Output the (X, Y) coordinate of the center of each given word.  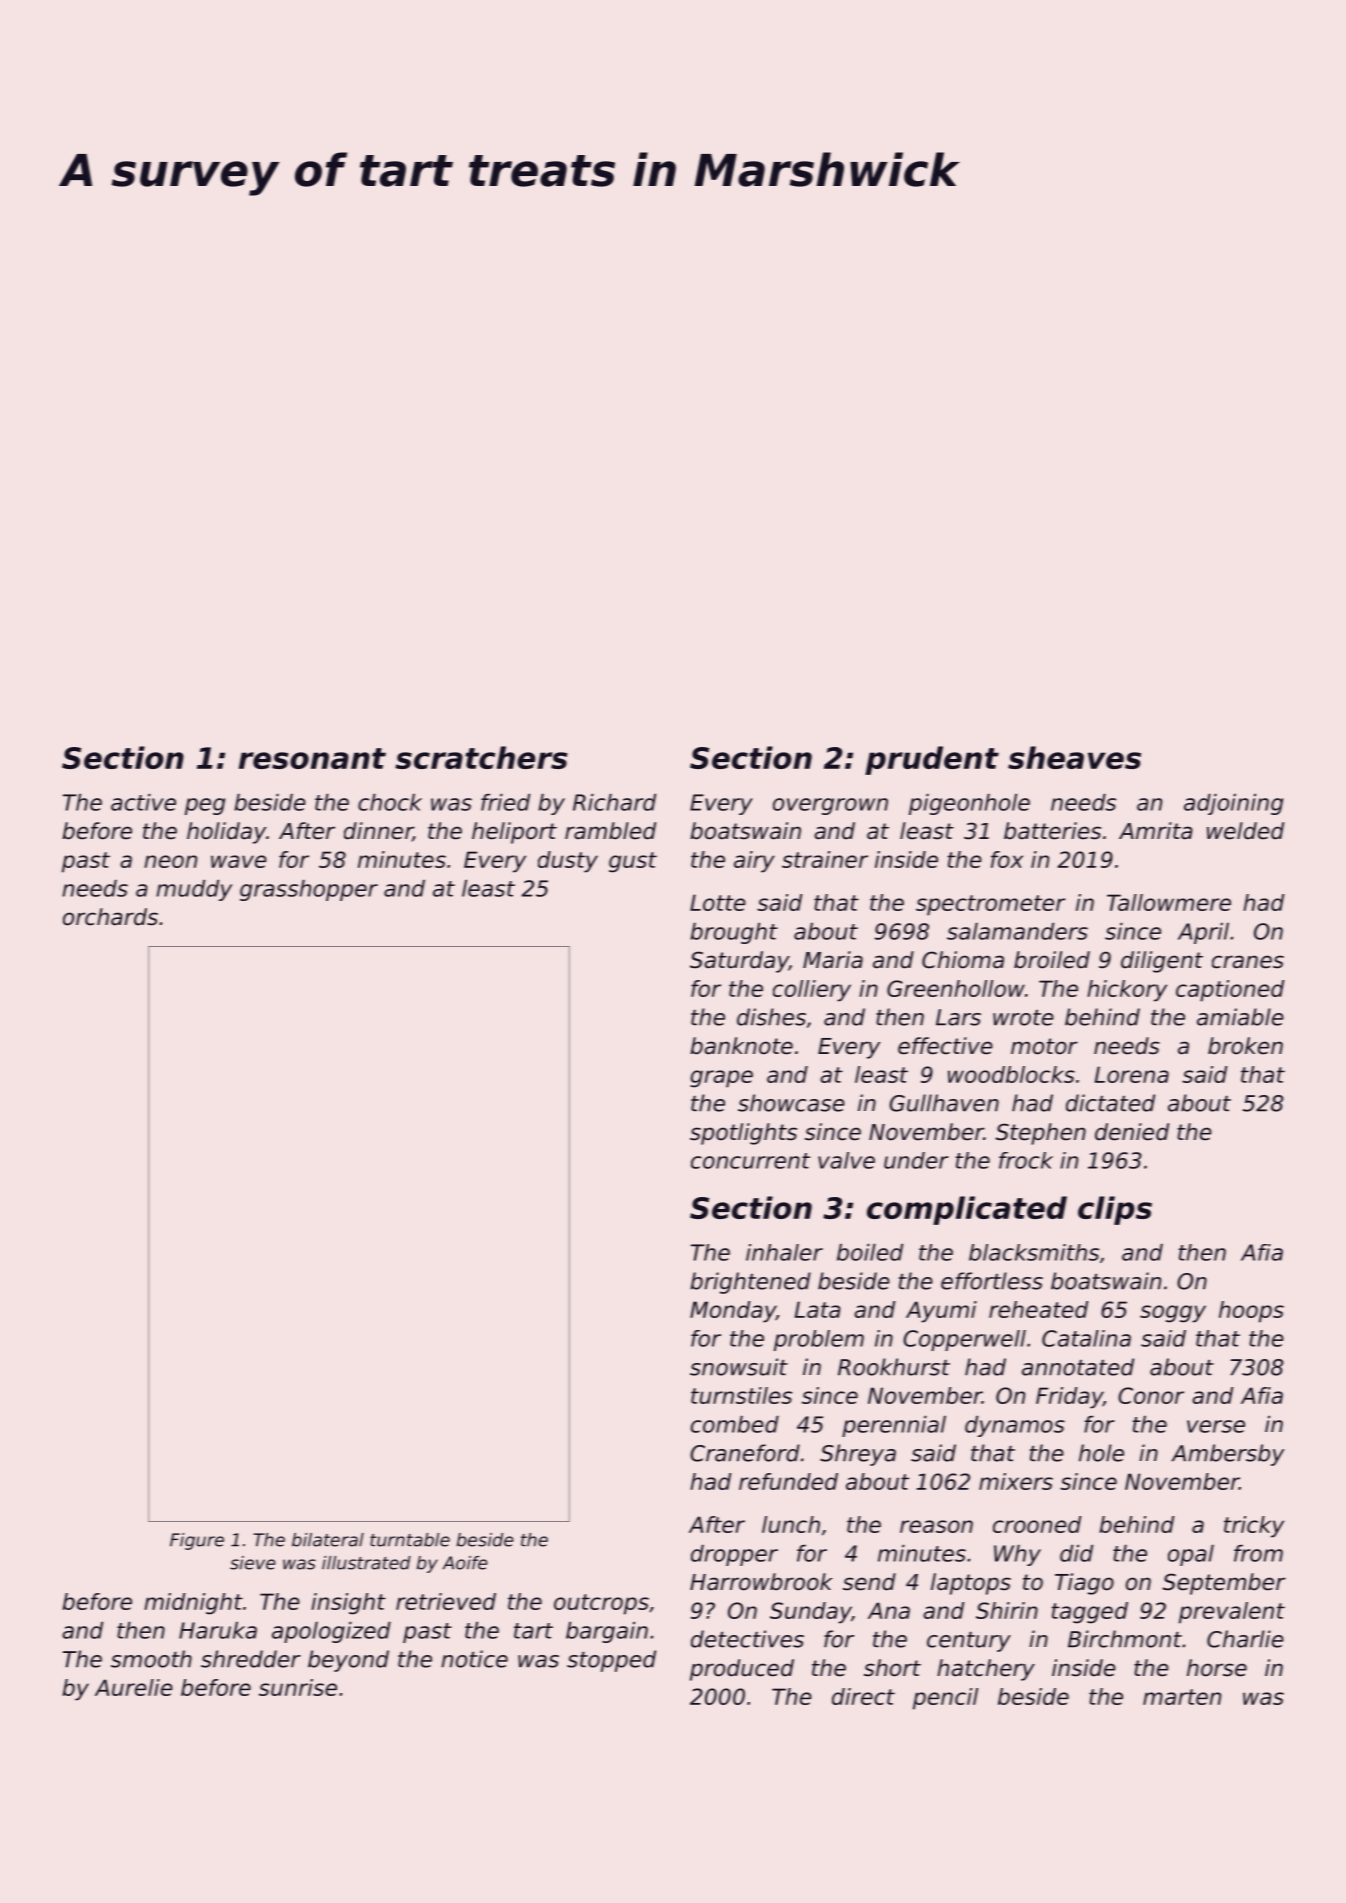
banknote (741, 1046)
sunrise (298, 1687)
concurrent (750, 1161)
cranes (1248, 962)
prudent (932, 760)
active (143, 802)
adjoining (1233, 804)
